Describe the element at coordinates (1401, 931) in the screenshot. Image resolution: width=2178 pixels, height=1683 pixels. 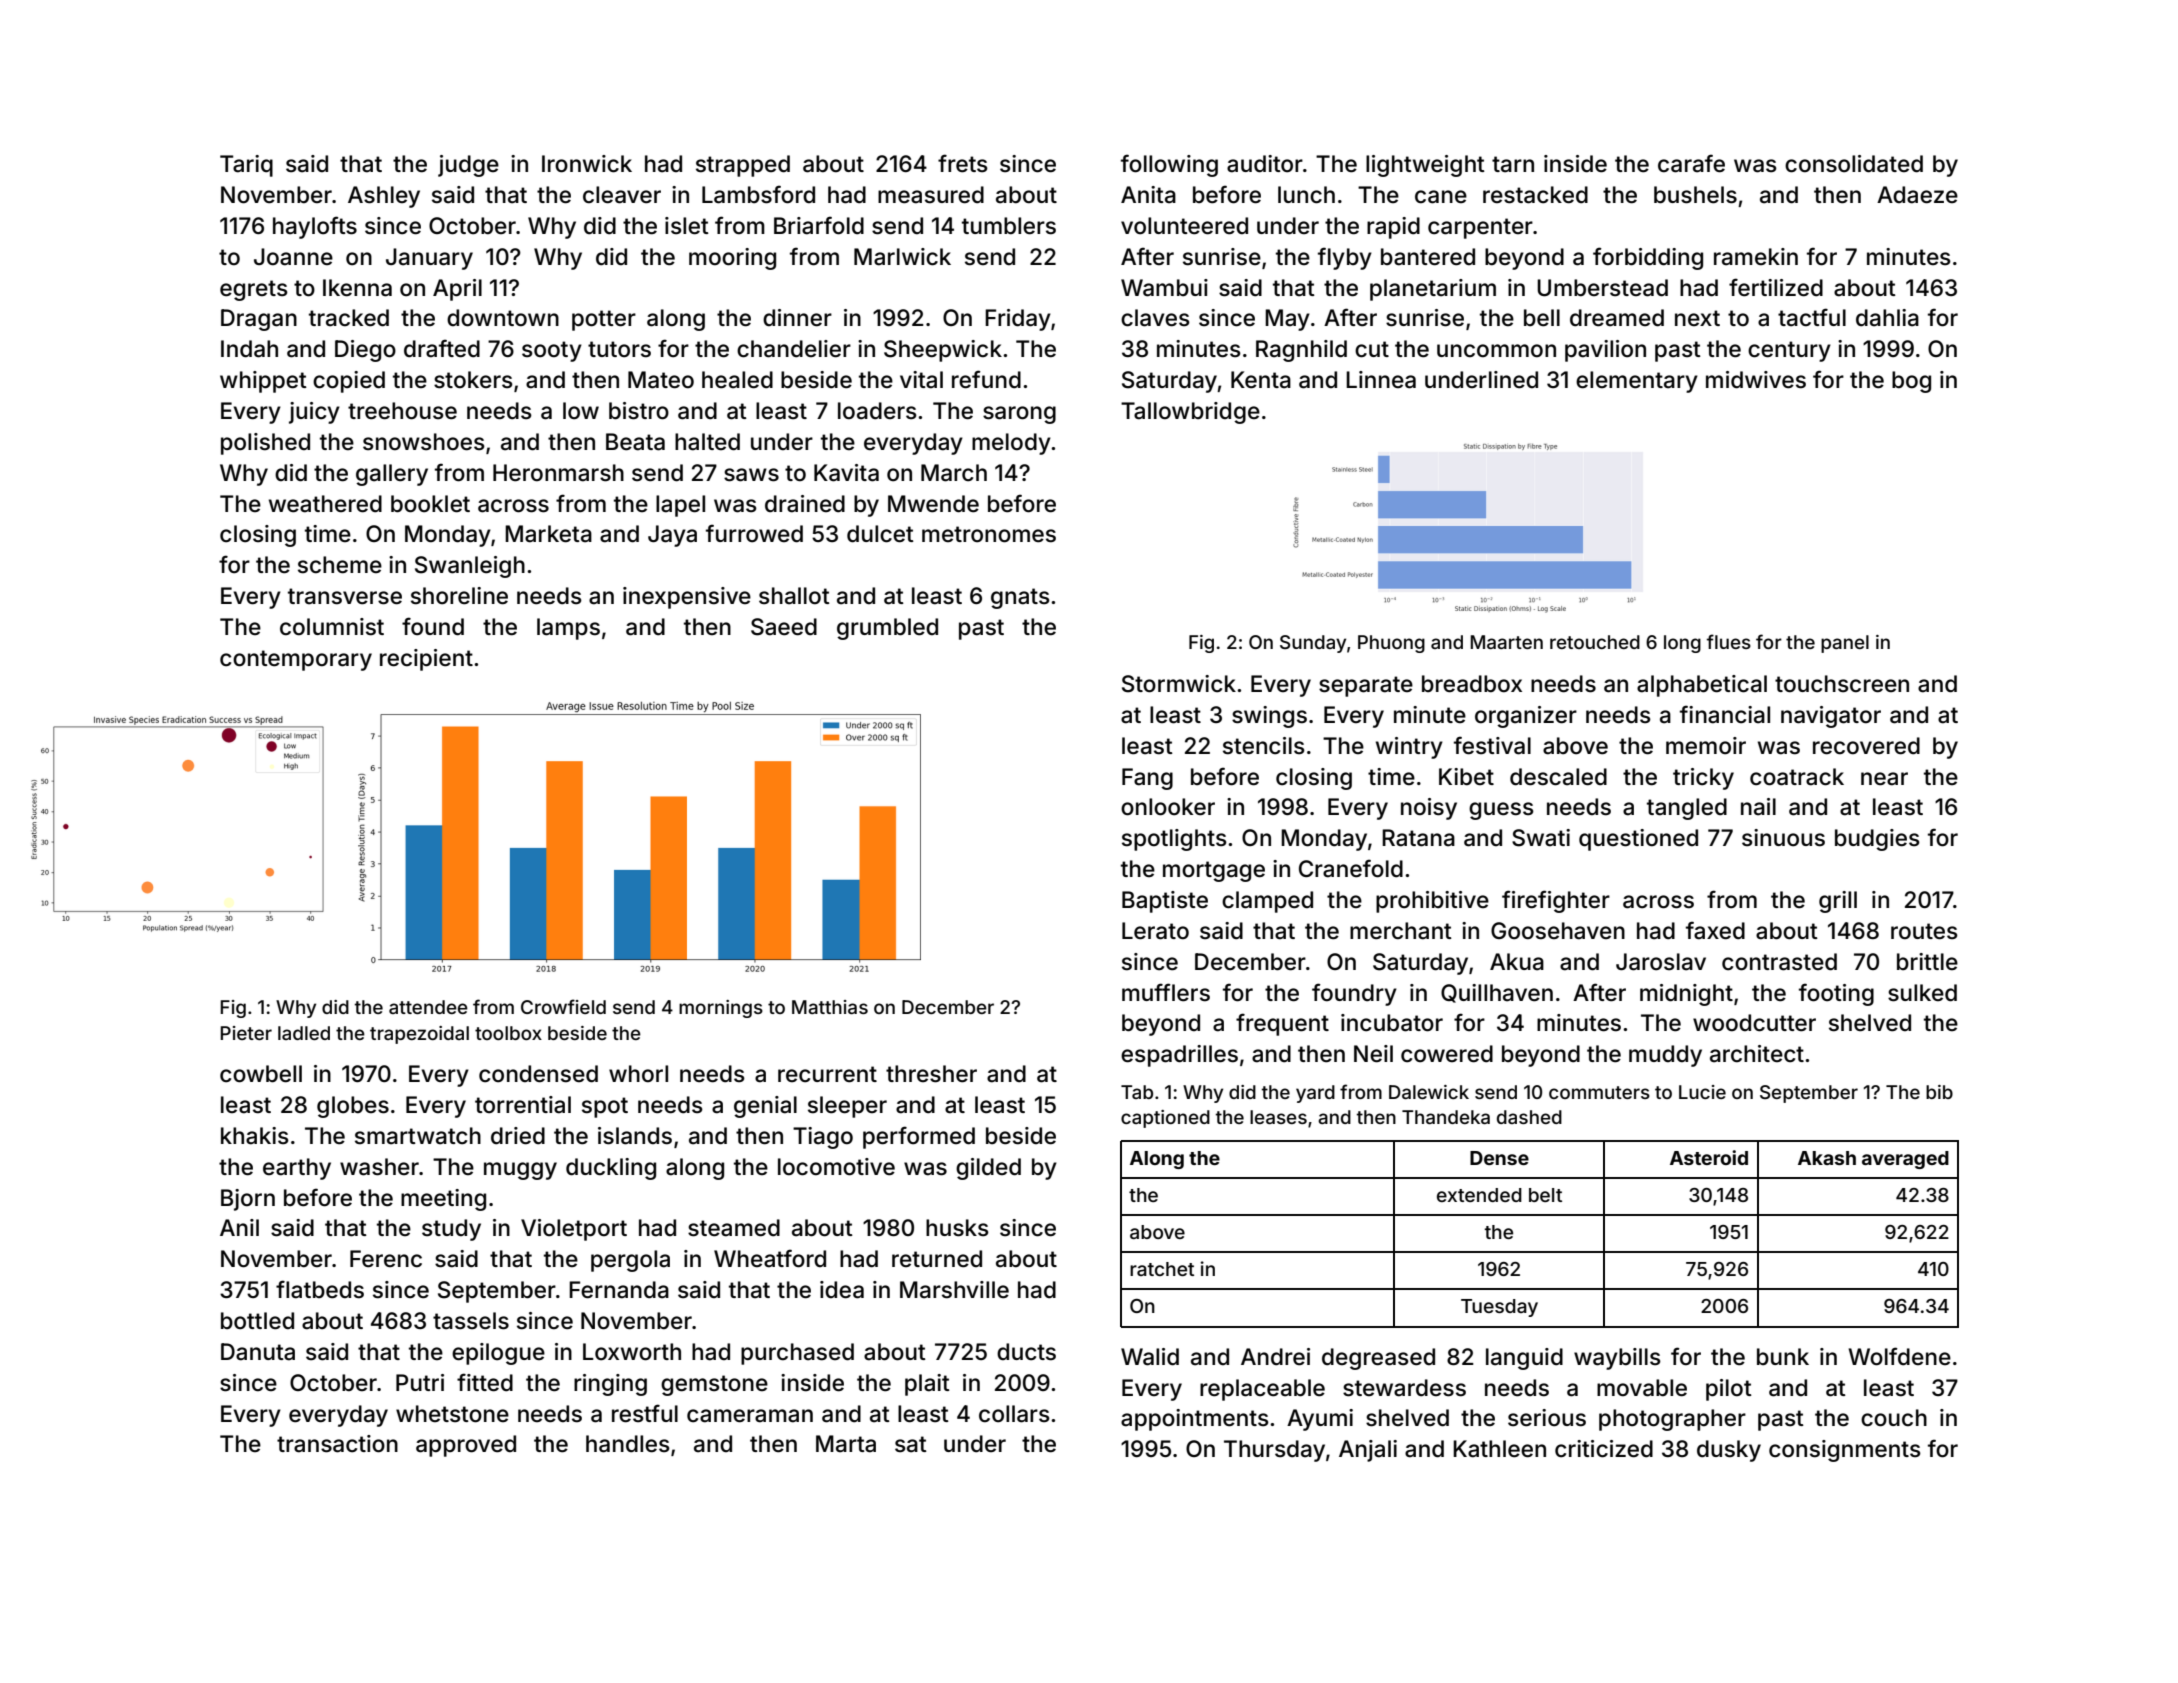
I see `merchant` at that location.
